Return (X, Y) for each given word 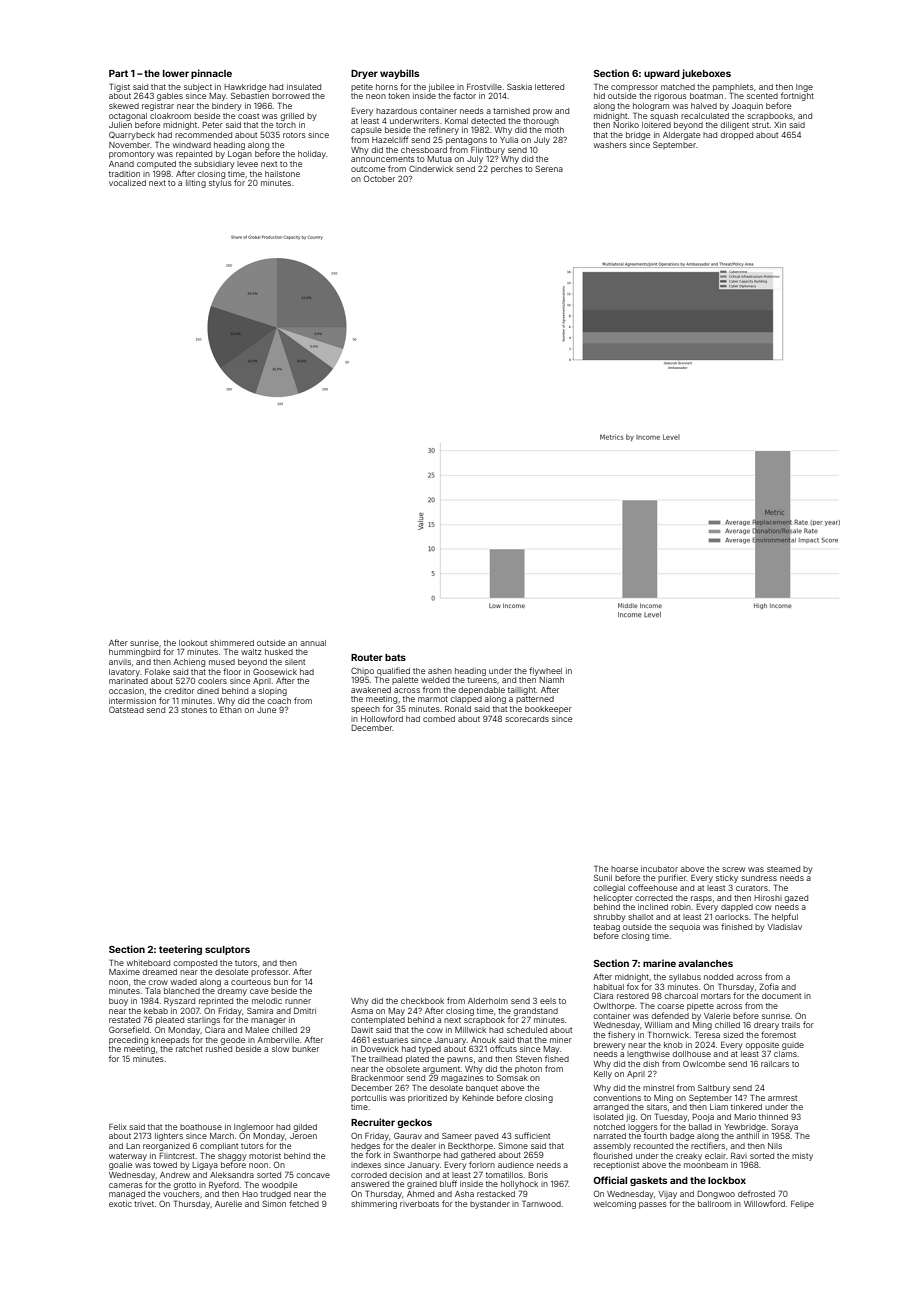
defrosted (756, 1193)
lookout (193, 643)
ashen (440, 671)
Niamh (551, 680)
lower (176, 73)
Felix (118, 1126)
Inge (804, 88)
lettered (549, 87)
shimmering (374, 1205)
